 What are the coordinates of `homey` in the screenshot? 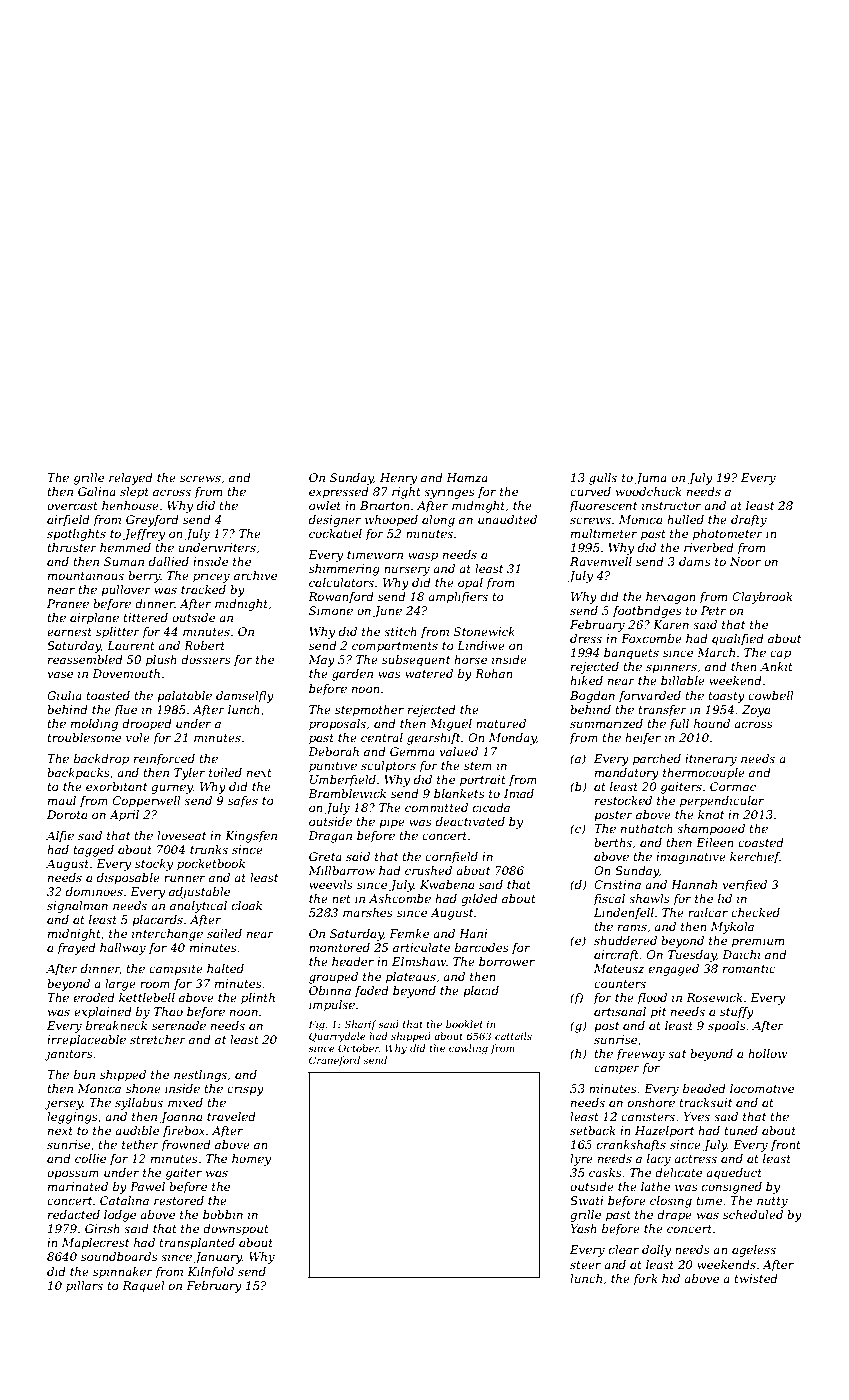 It's located at (251, 1160).
